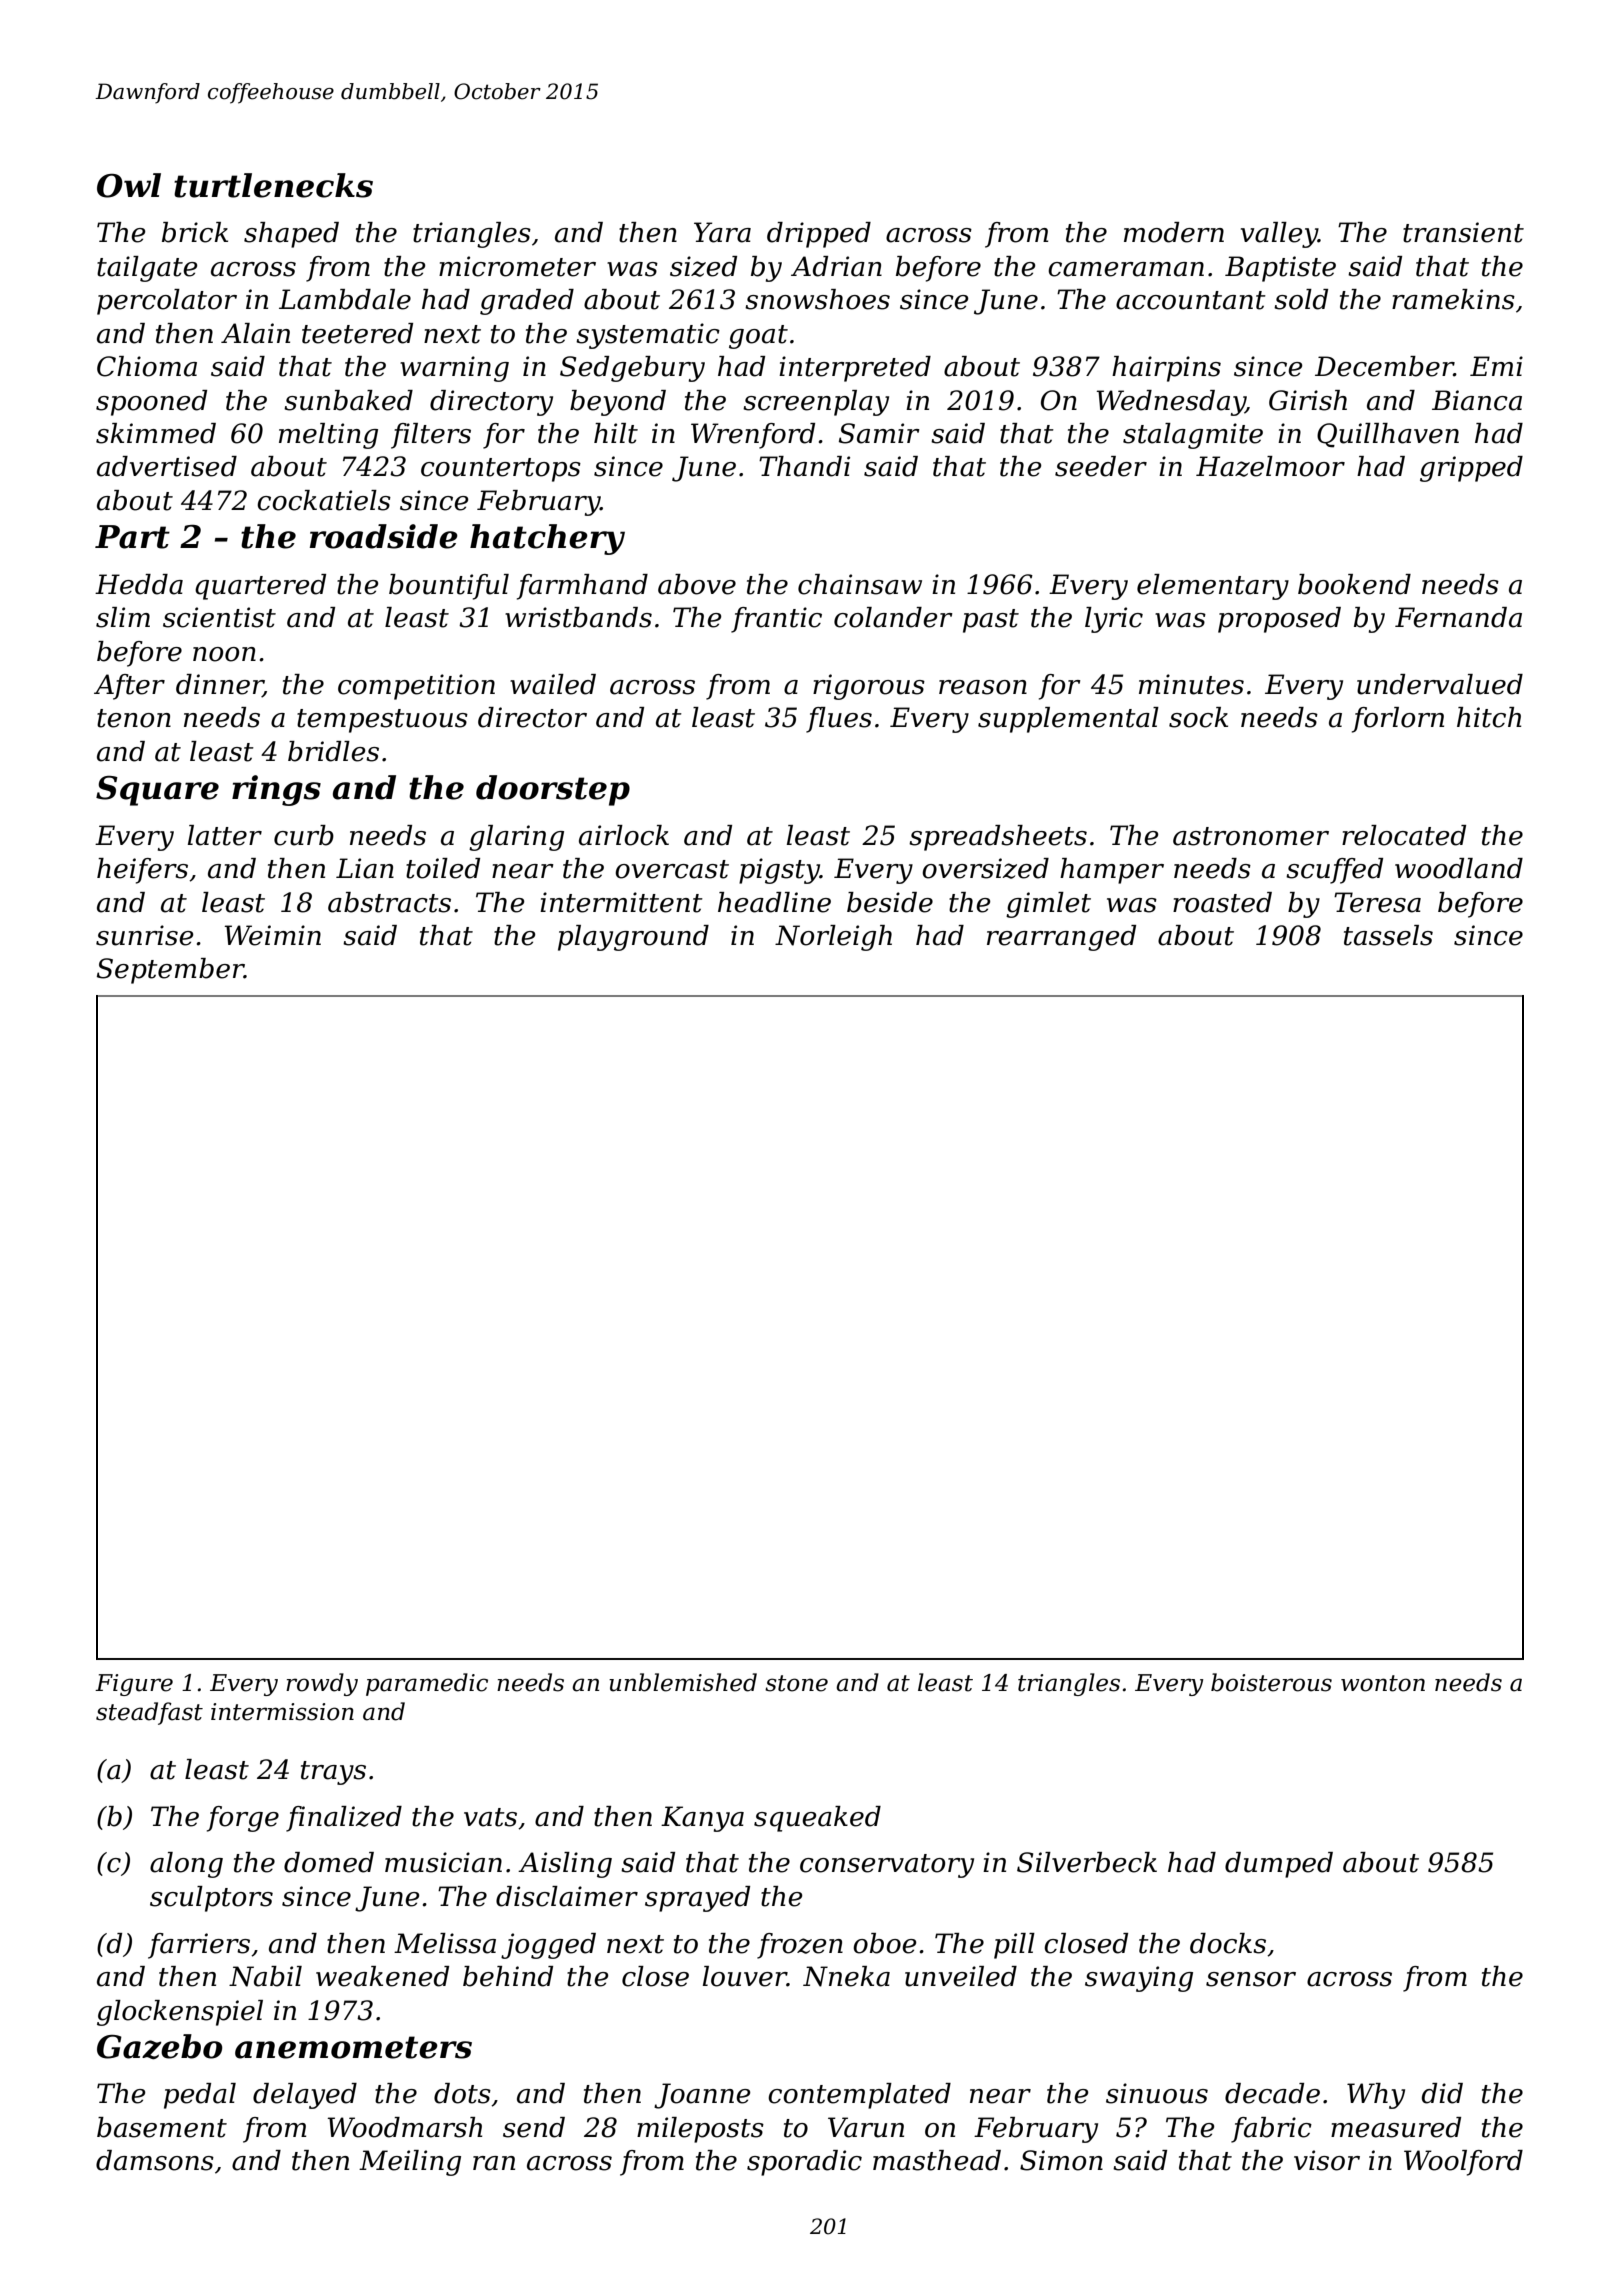 The width and height of the document is (1620, 2292). Describe the element at coordinates (1388, 935) in the document. I see `tassels` at that location.
